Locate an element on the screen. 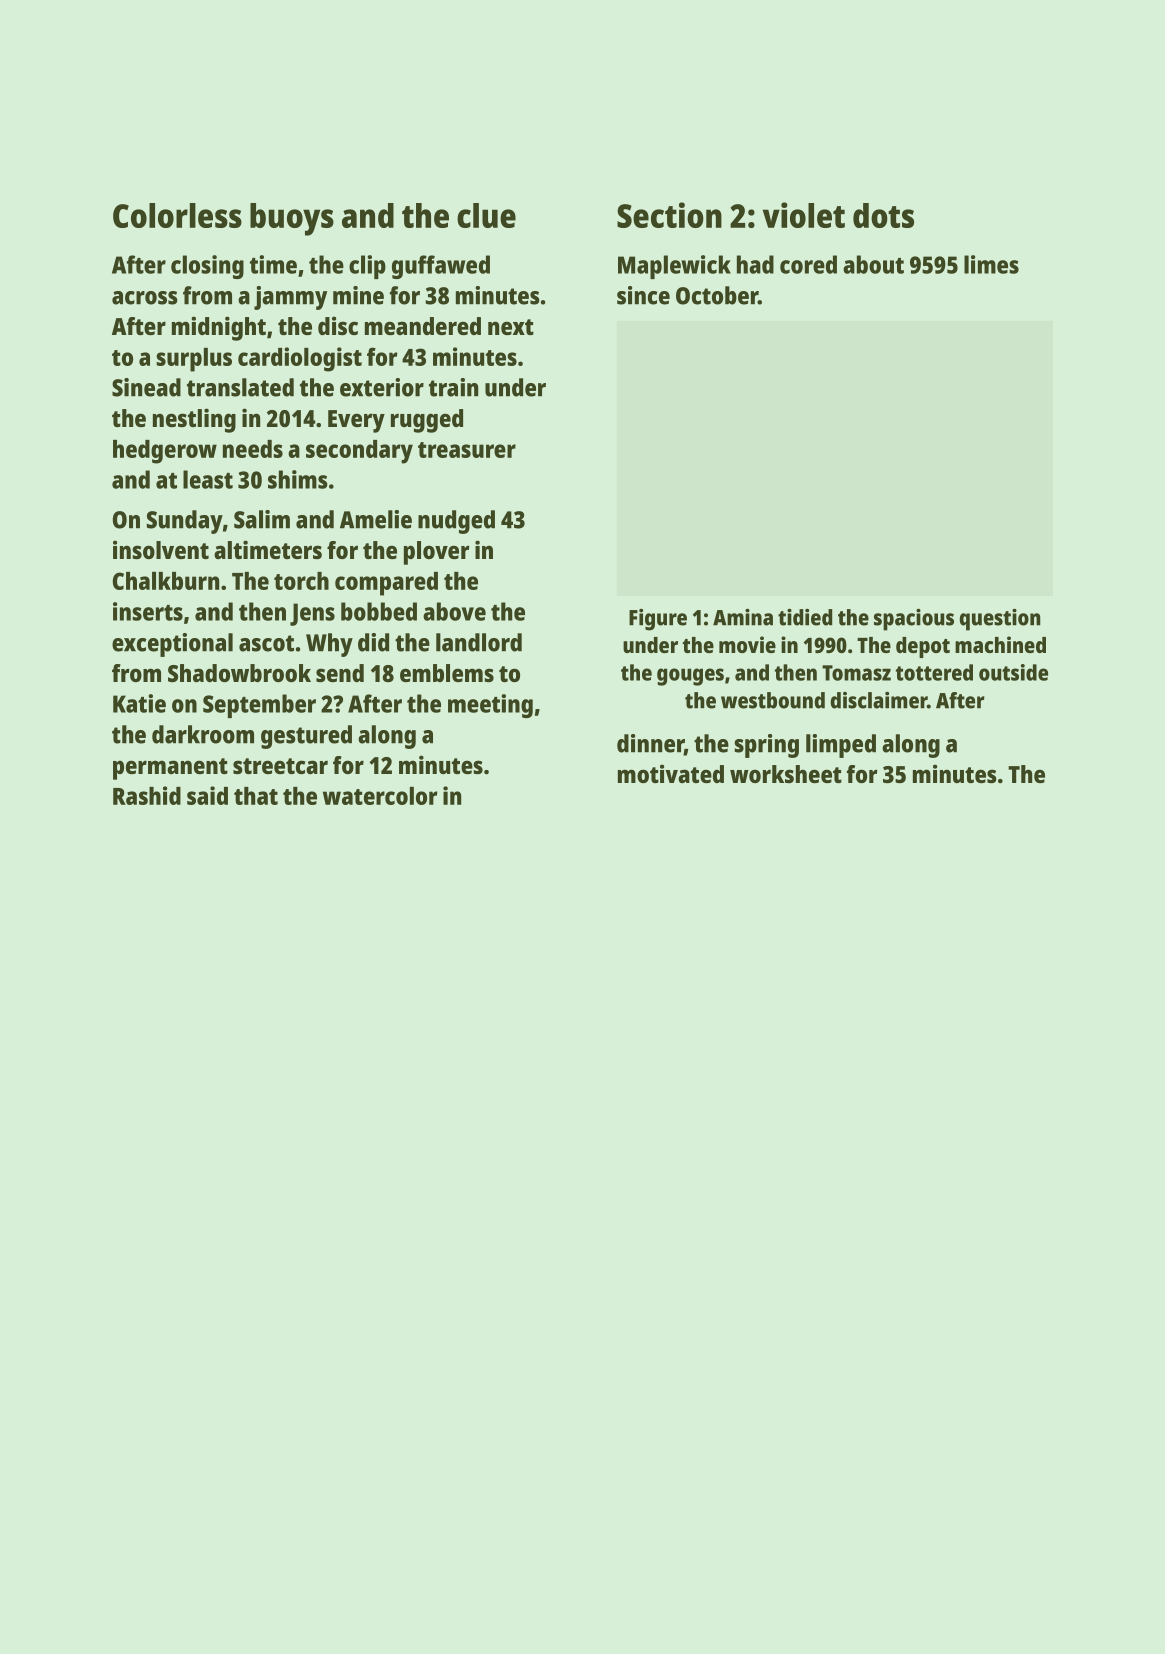 The height and width of the screenshot is (1654, 1165). worksheet is located at coordinates (786, 774).
